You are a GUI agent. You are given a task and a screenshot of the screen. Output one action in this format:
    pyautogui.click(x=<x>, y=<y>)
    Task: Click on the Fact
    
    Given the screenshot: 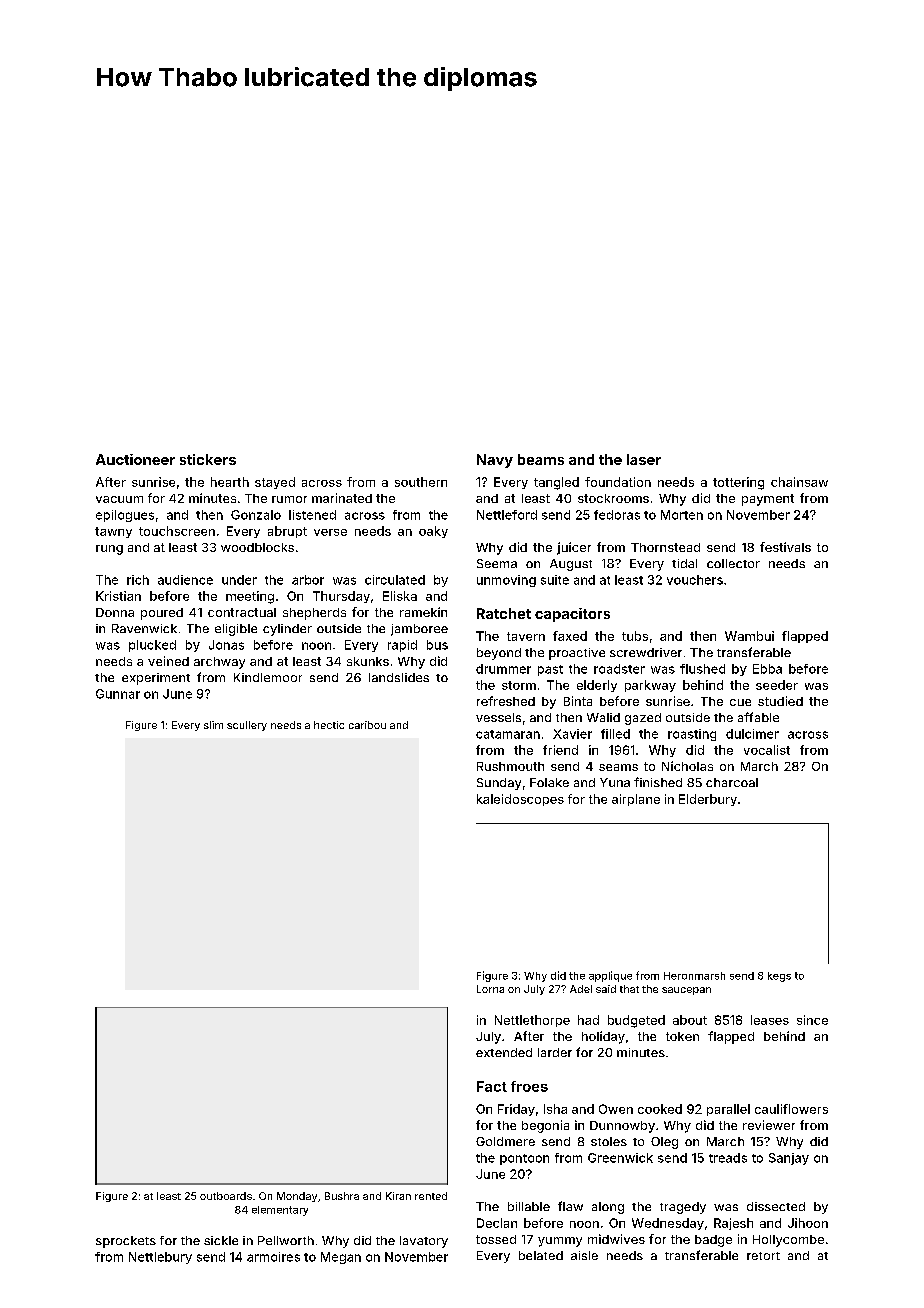 What is the action you would take?
    pyautogui.click(x=492, y=1086)
